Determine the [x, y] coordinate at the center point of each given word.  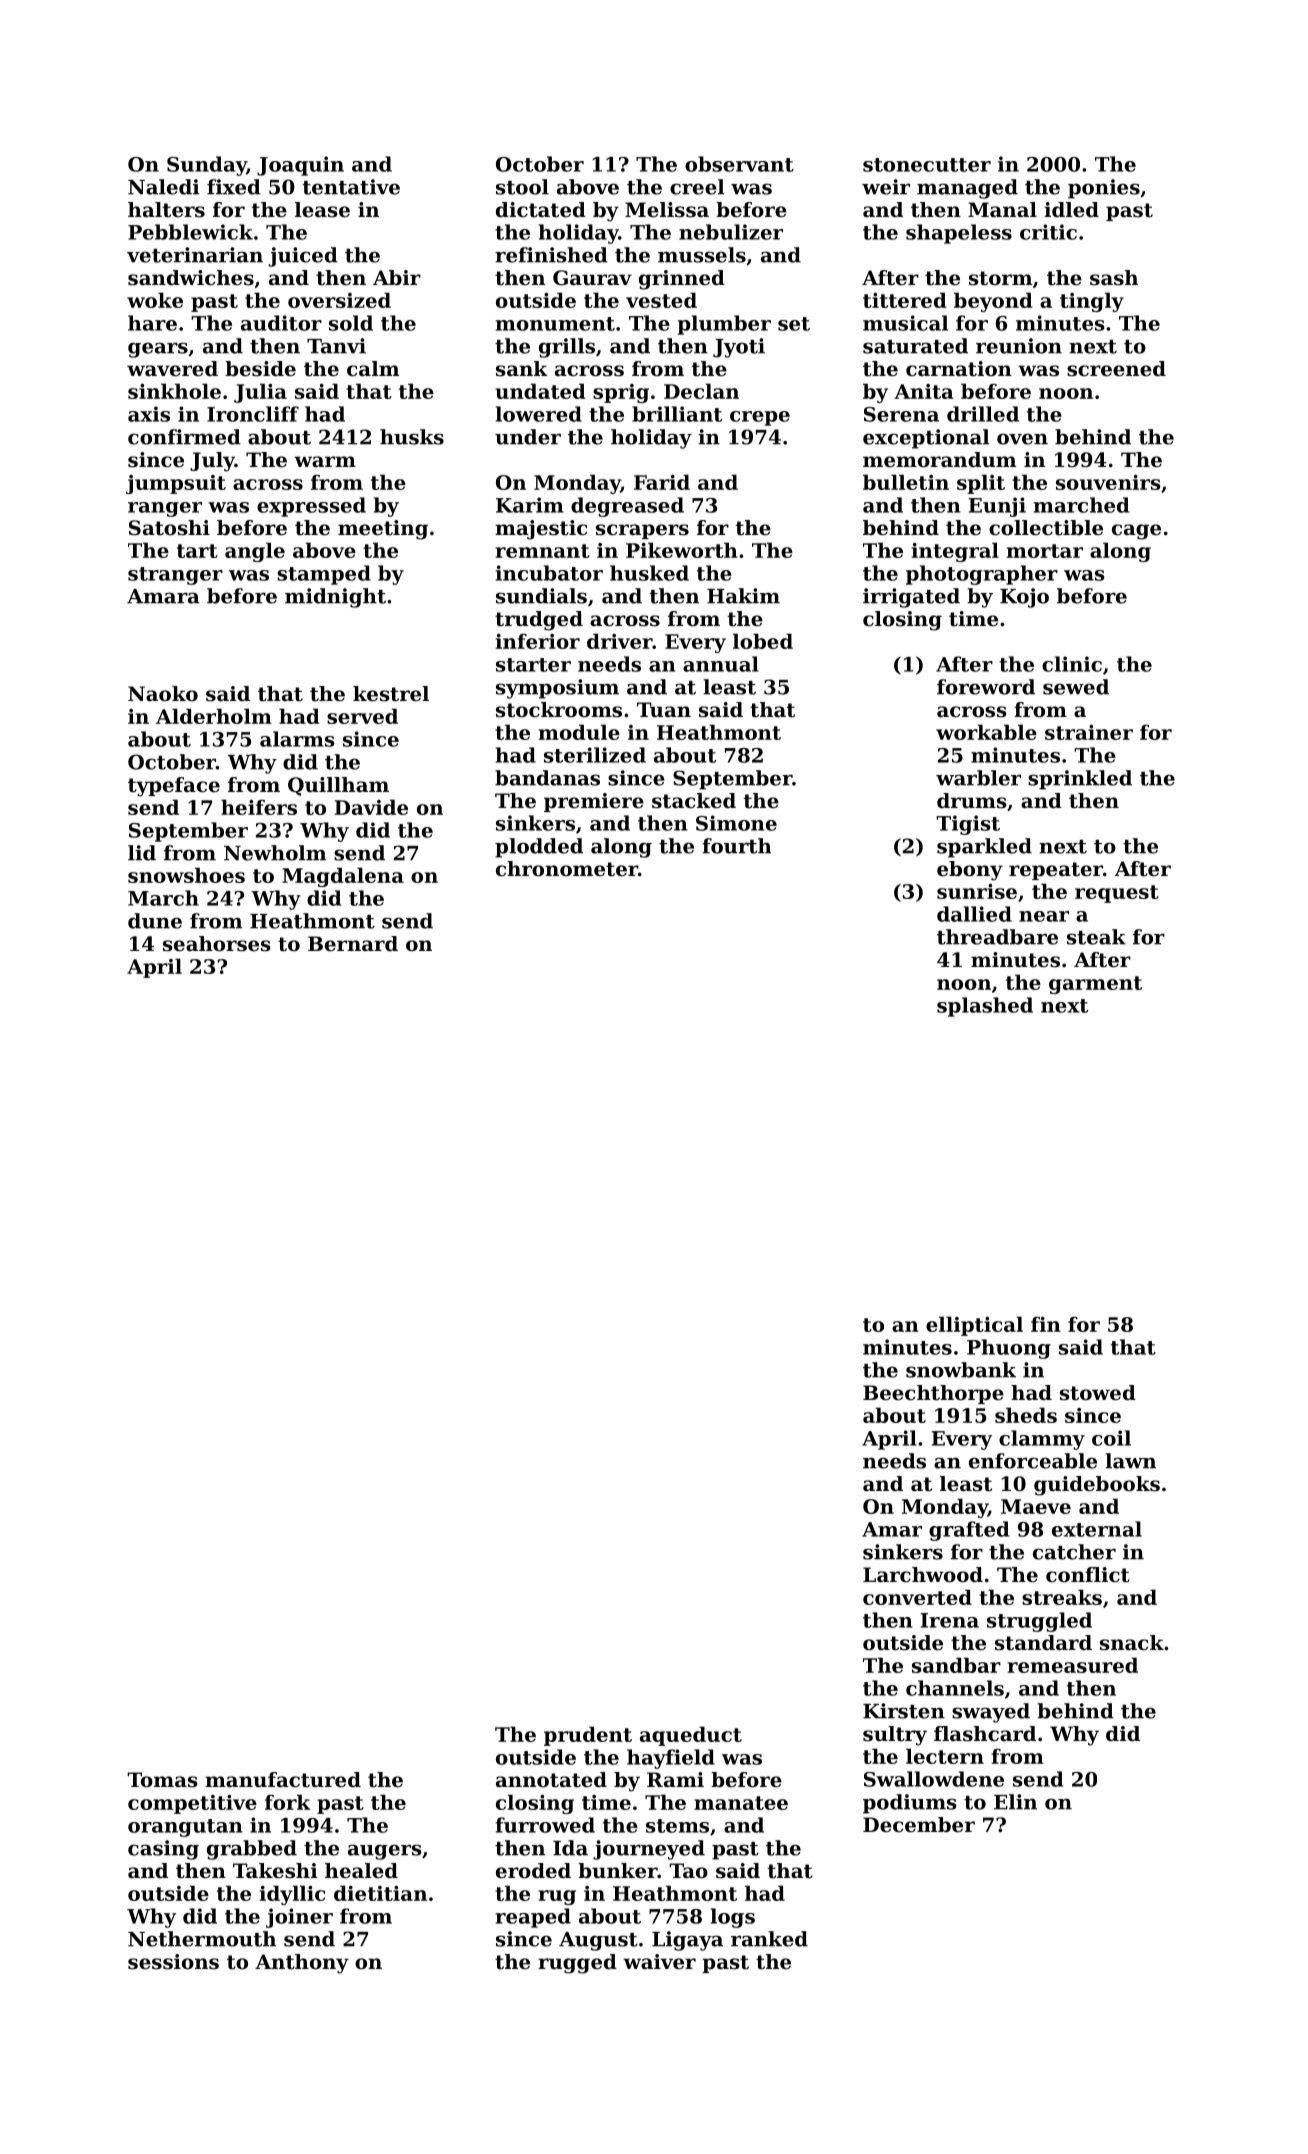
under [528, 437]
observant [739, 164]
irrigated [911, 598]
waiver [659, 1962]
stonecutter [927, 165]
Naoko [163, 694]
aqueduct [691, 1736]
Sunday [207, 166]
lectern [945, 1756]
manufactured [283, 1780]
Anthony [302, 1964]
